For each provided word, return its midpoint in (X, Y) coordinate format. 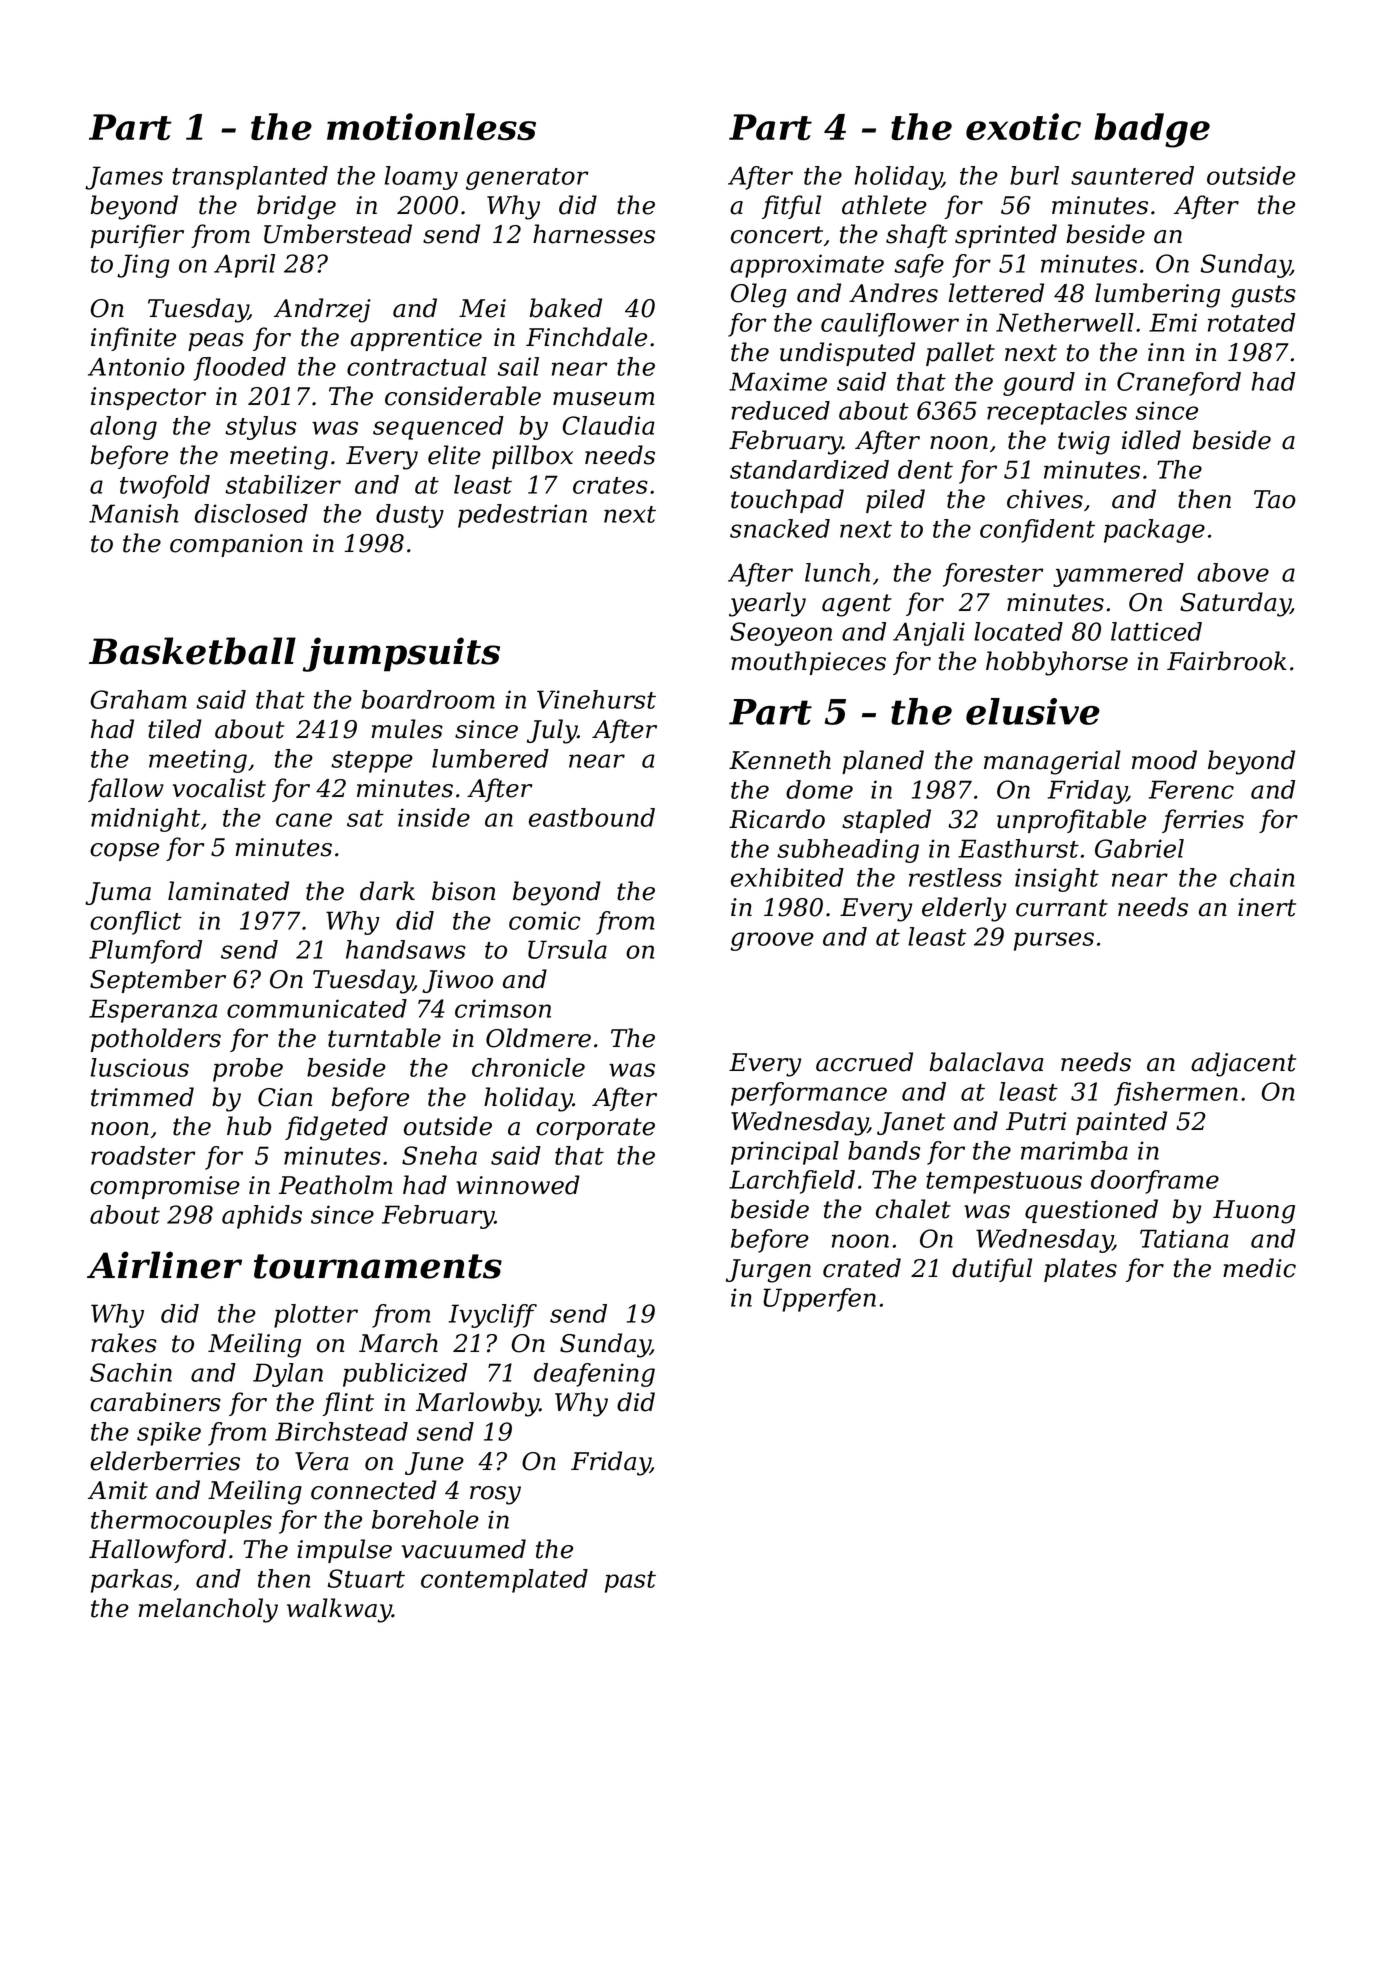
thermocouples (181, 1522)
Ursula (567, 949)
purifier (137, 236)
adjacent (1243, 1064)
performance (809, 1094)
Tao (1275, 499)
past (630, 1582)
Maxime (778, 381)
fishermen (1176, 1094)
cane (304, 820)
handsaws (406, 949)
